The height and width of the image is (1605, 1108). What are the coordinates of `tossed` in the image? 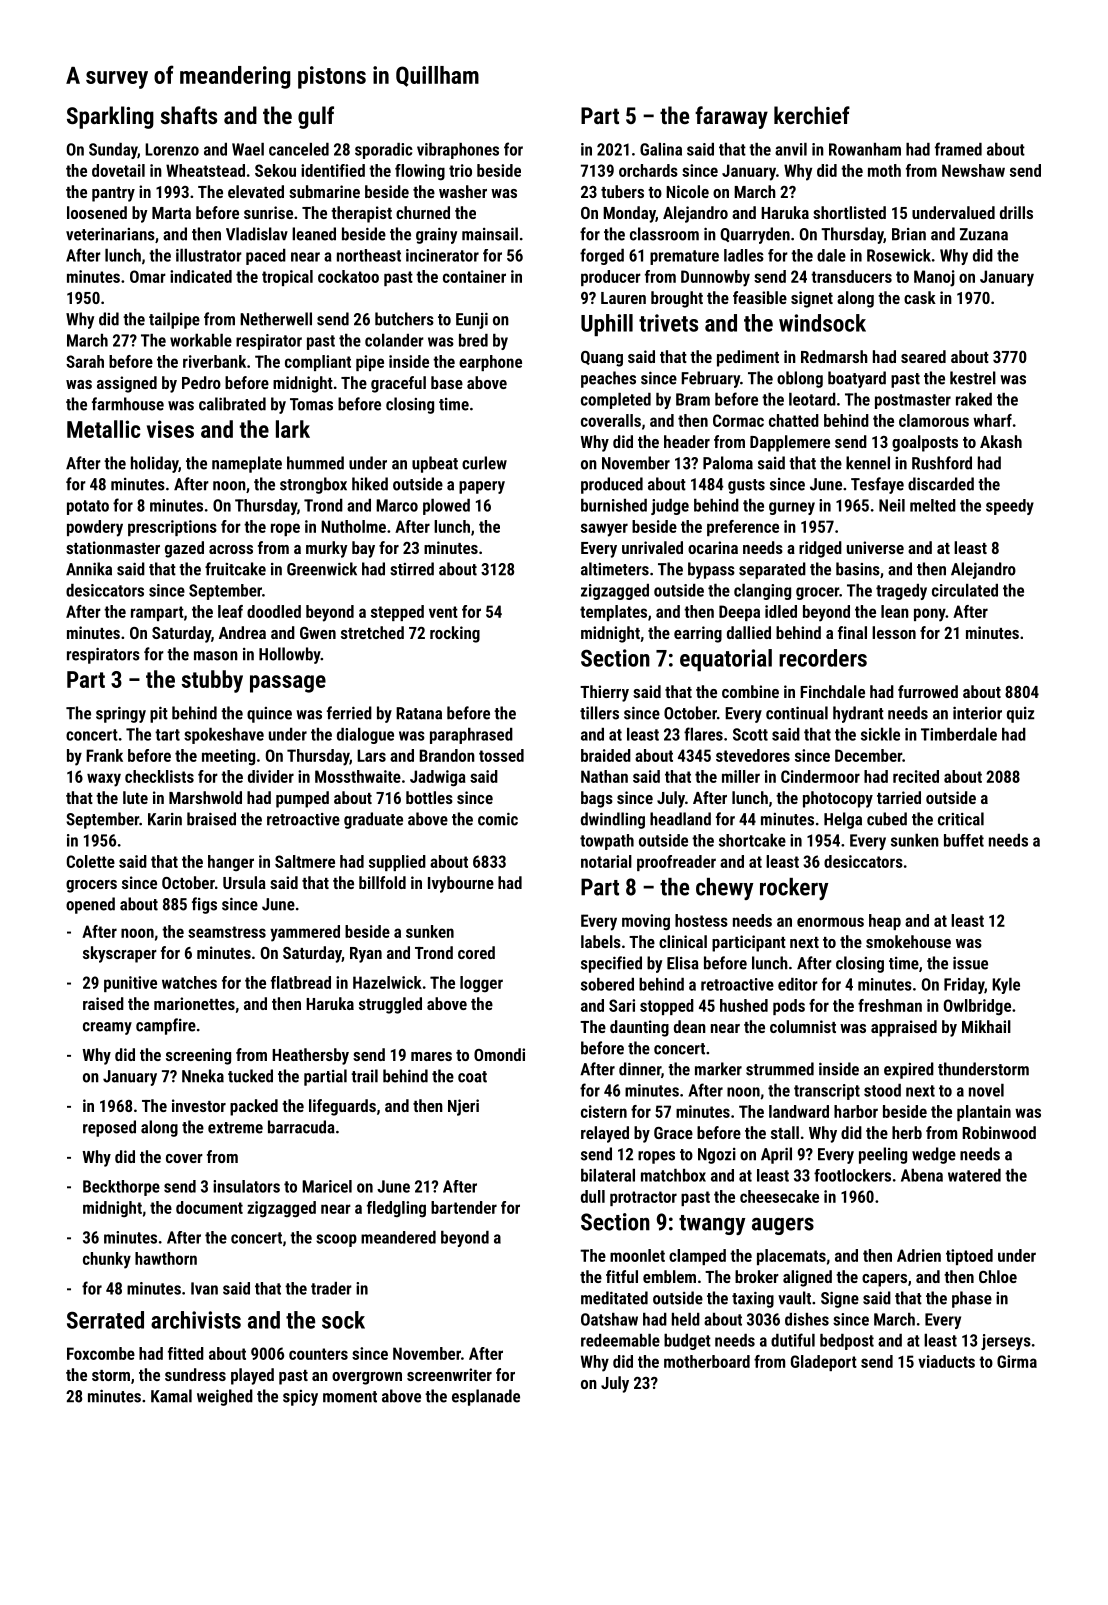 It's located at (501, 755).
